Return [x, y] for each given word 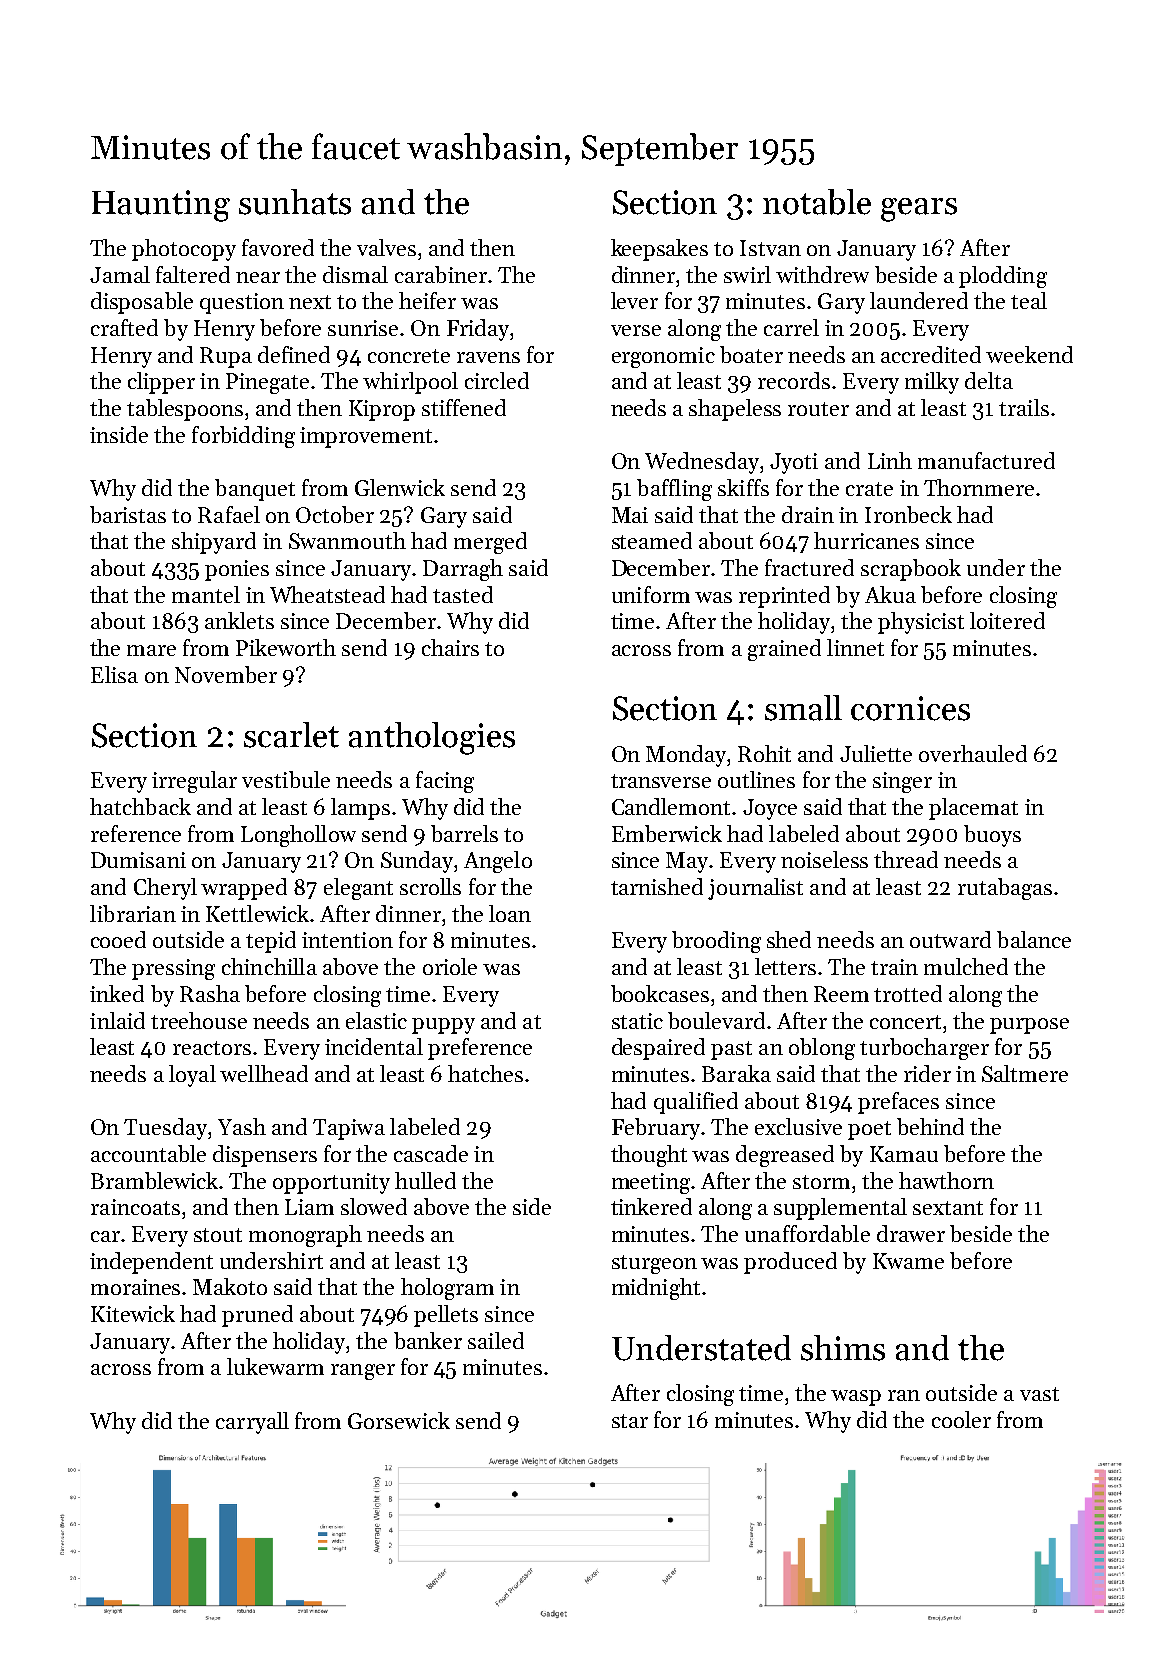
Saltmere [1025, 1073]
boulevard [716, 1020]
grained [784, 650]
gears [919, 210]
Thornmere [979, 487]
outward [950, 939]
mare [151, 650]
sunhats [295, 202]
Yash [242, 1126]
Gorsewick [399, 1420]
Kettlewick [257, 913]
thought [649, 1156]
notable [817, 202]
